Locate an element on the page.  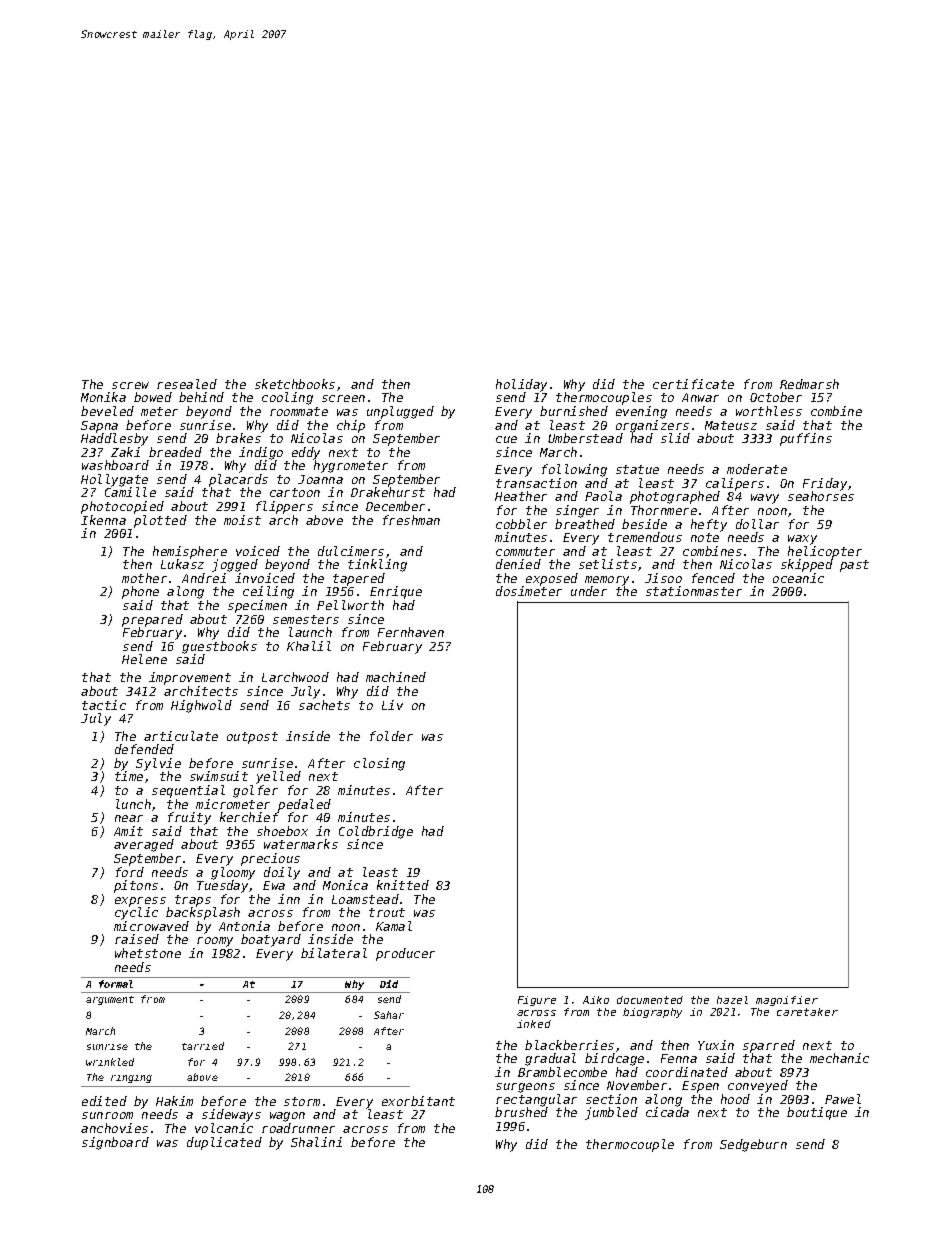
stationmaster is located at coordinates (694, 591).
